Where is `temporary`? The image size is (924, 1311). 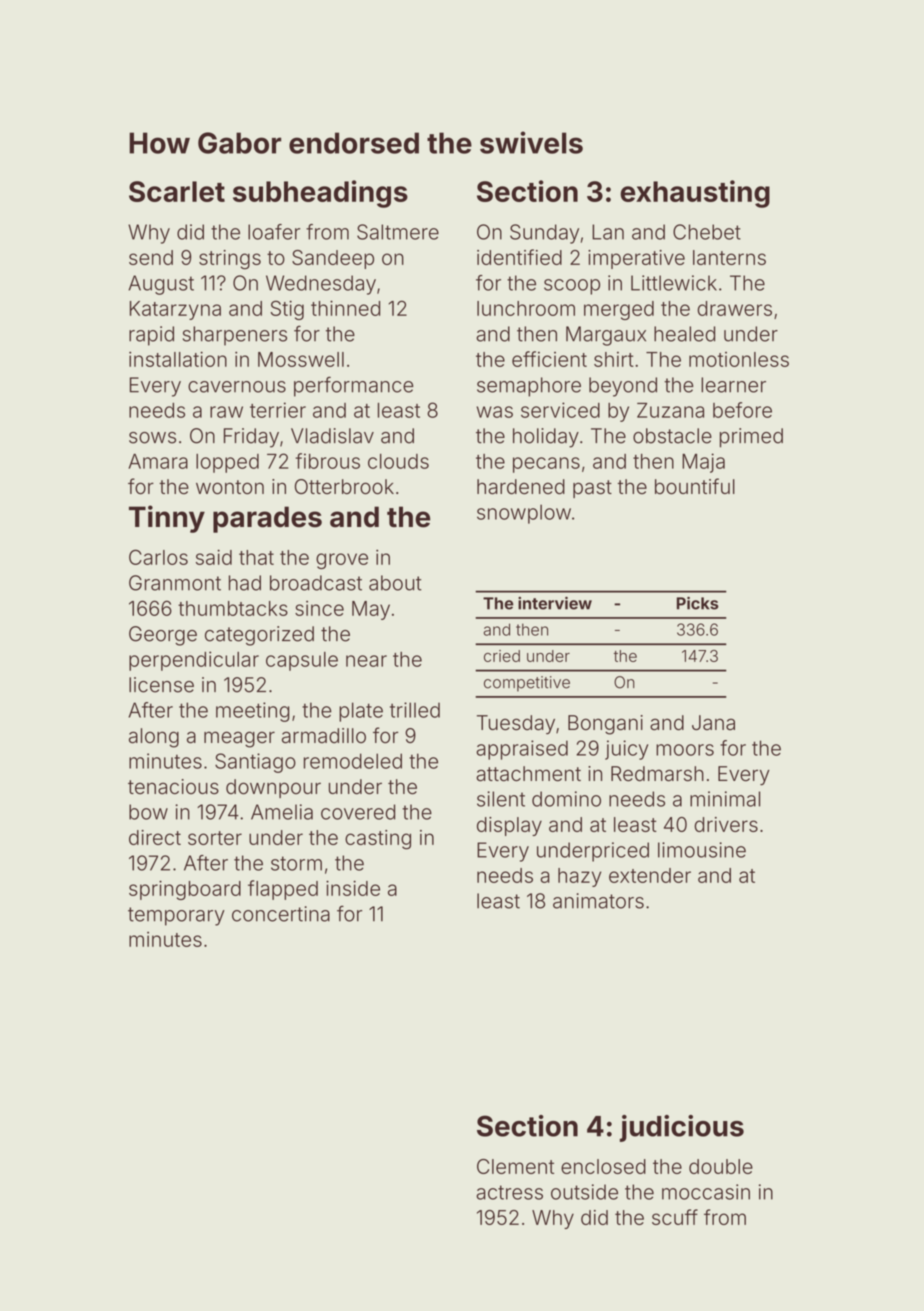
temporary is located at coordinates (176, 916).
